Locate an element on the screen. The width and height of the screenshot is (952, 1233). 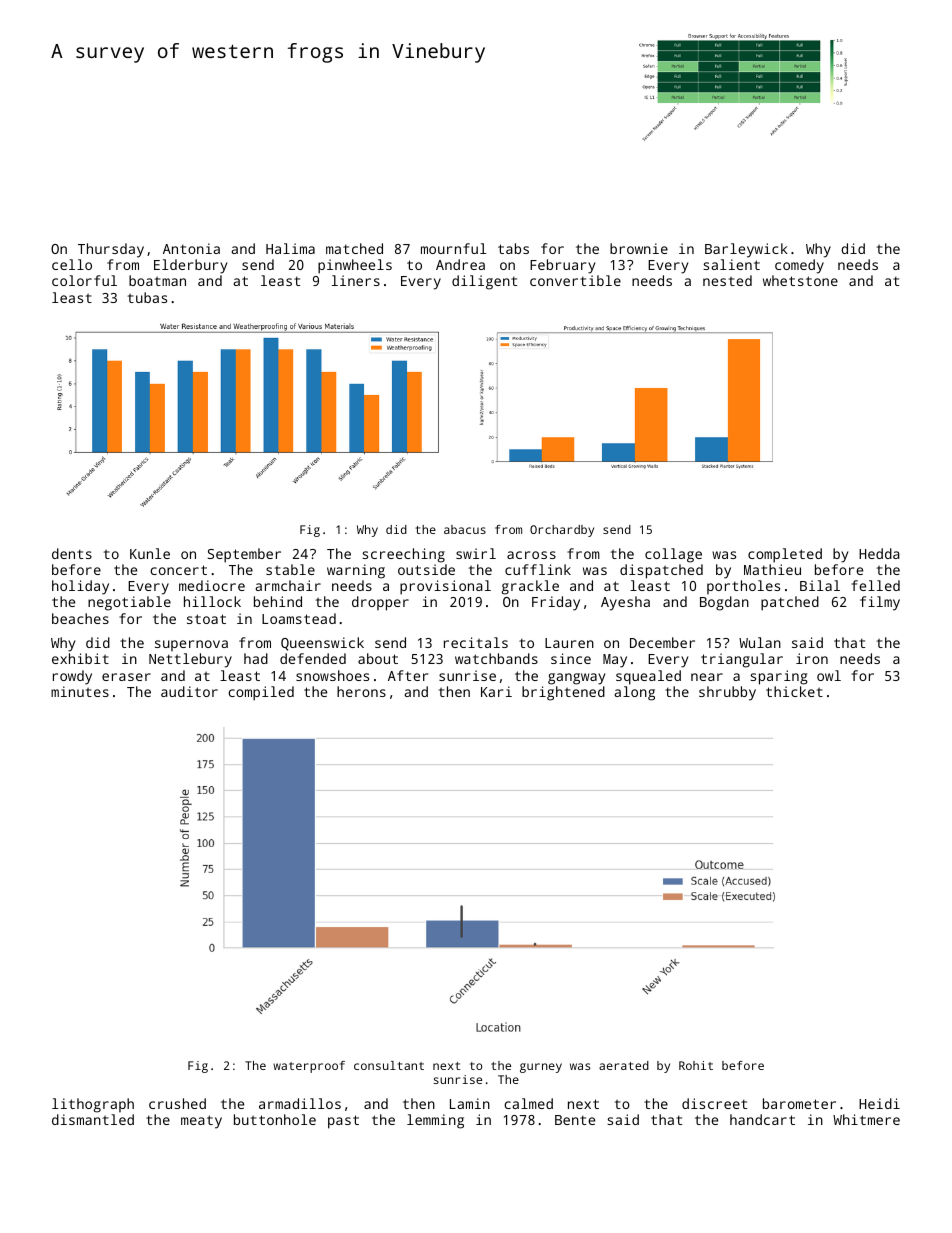
stable is located at coordinates (290, 569).
